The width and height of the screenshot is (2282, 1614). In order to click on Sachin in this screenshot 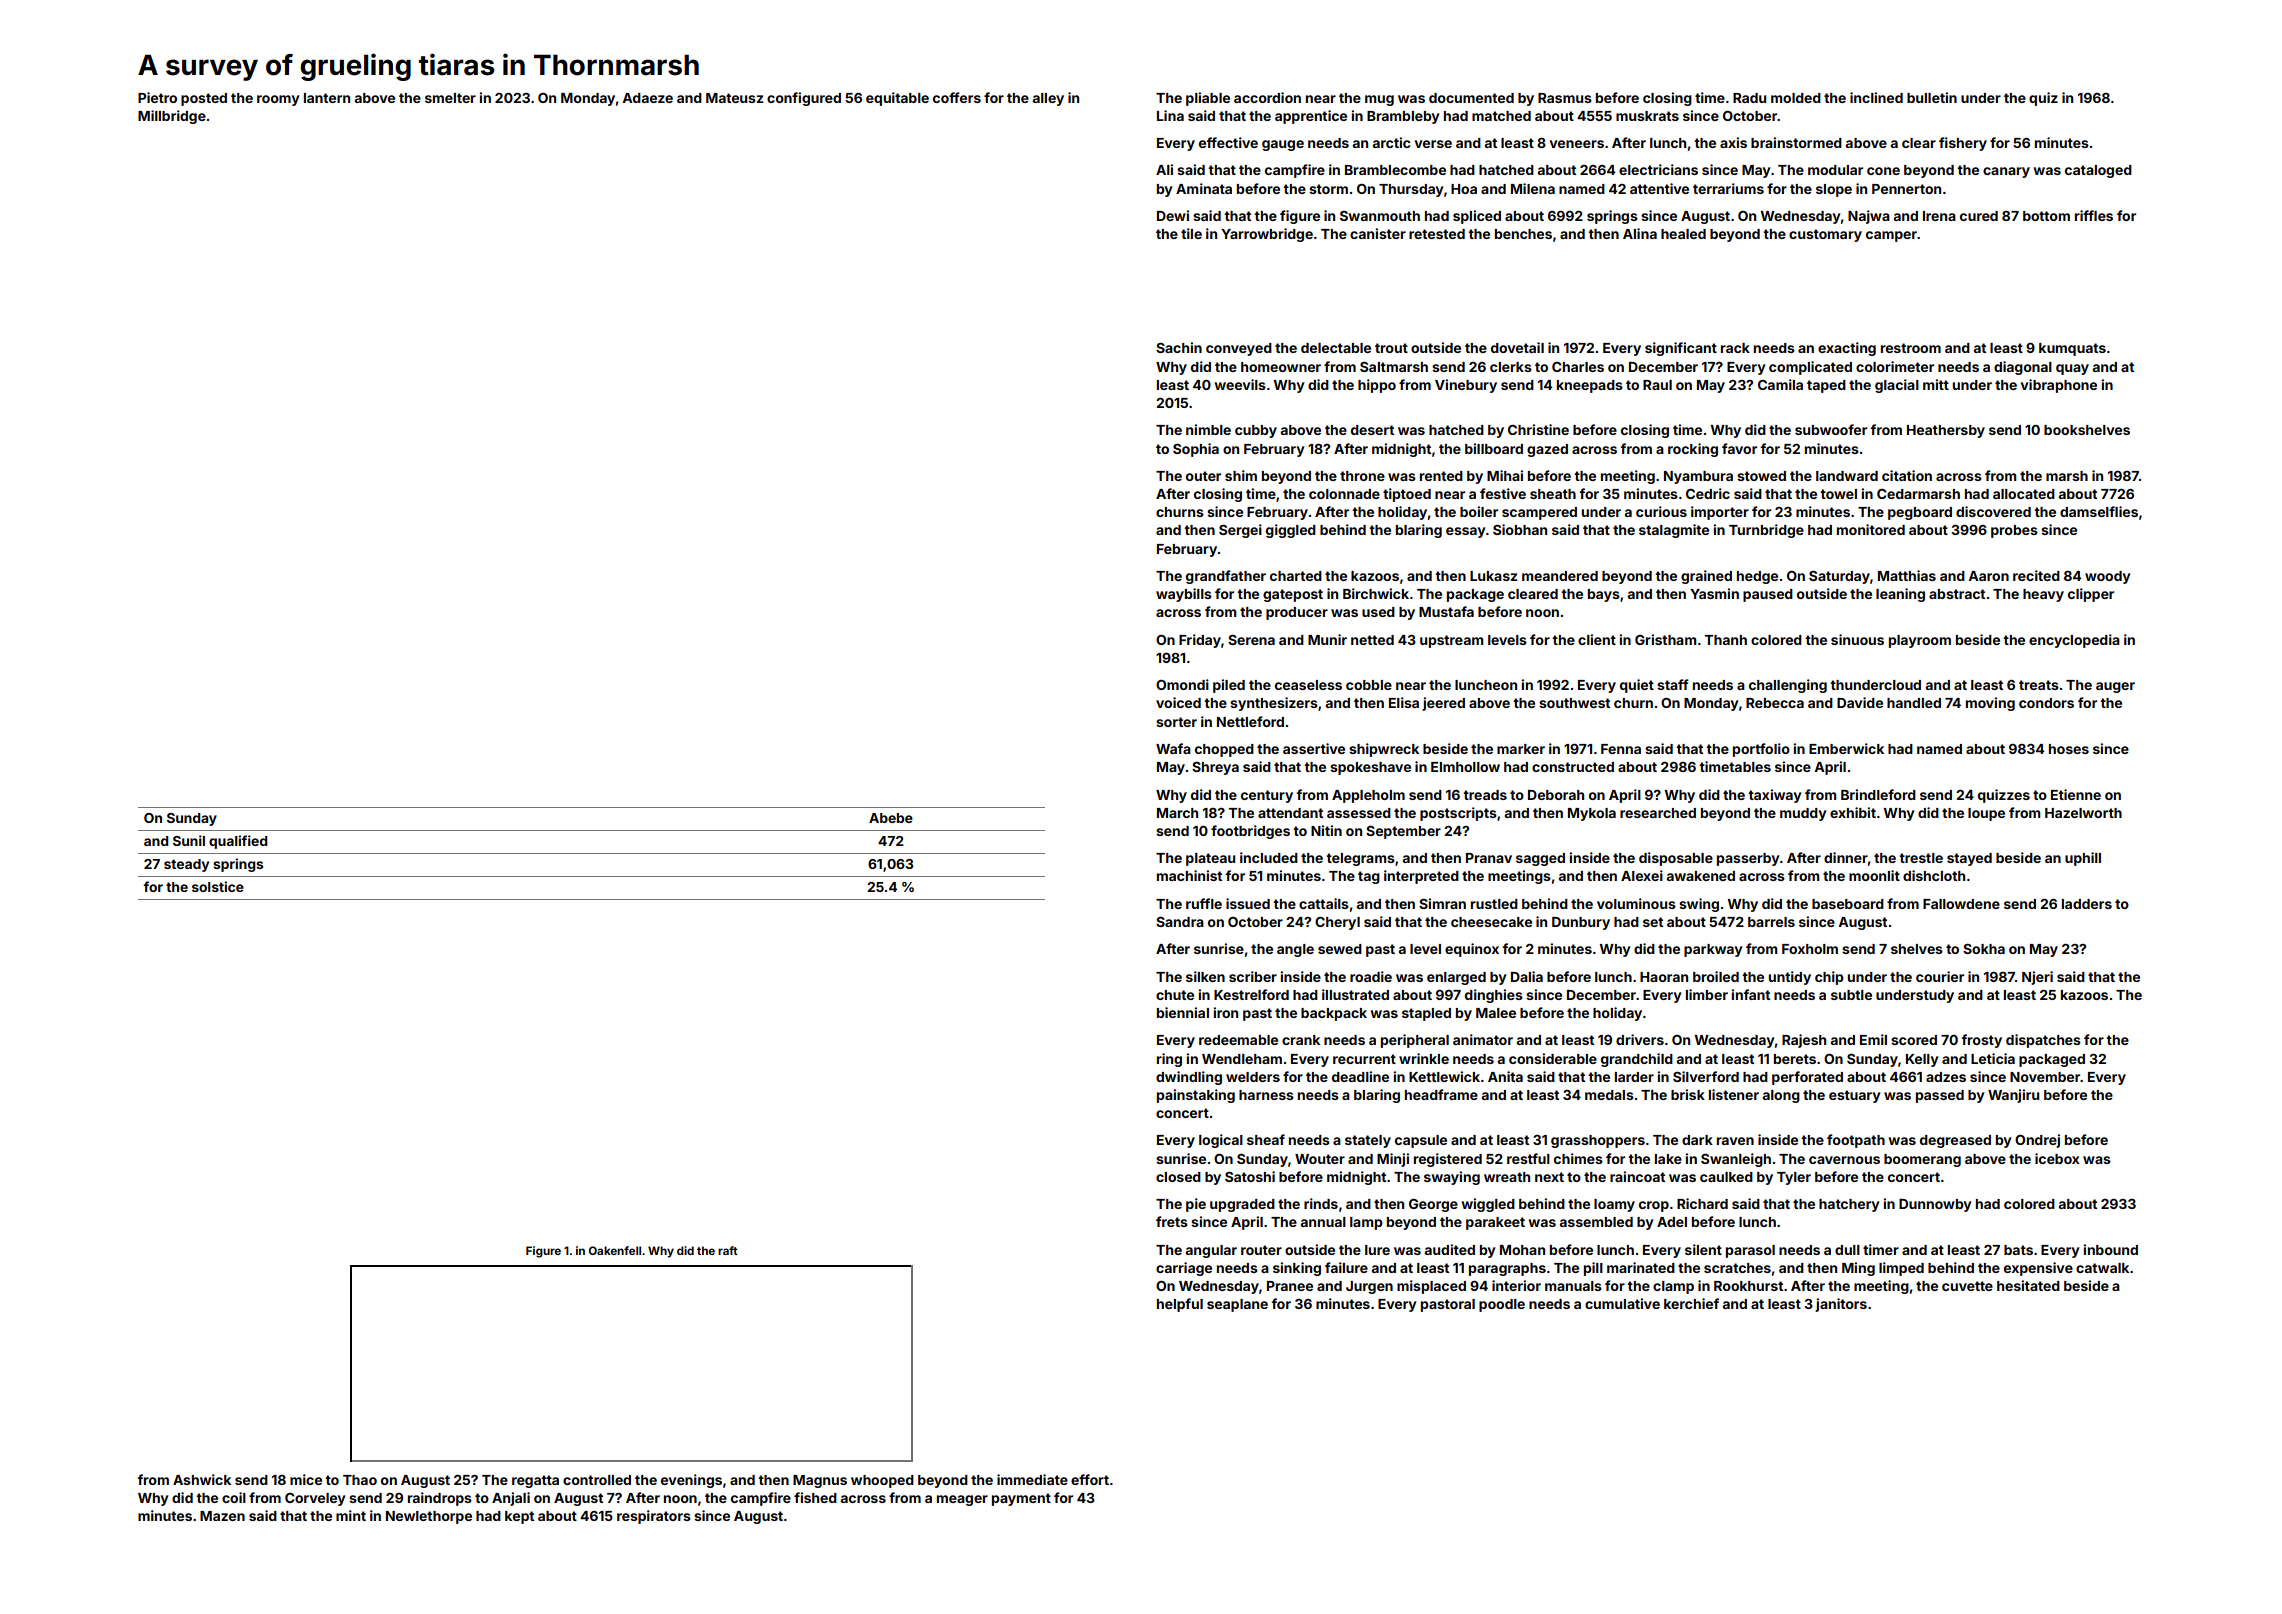, I will do `click(1179, 347)`.
